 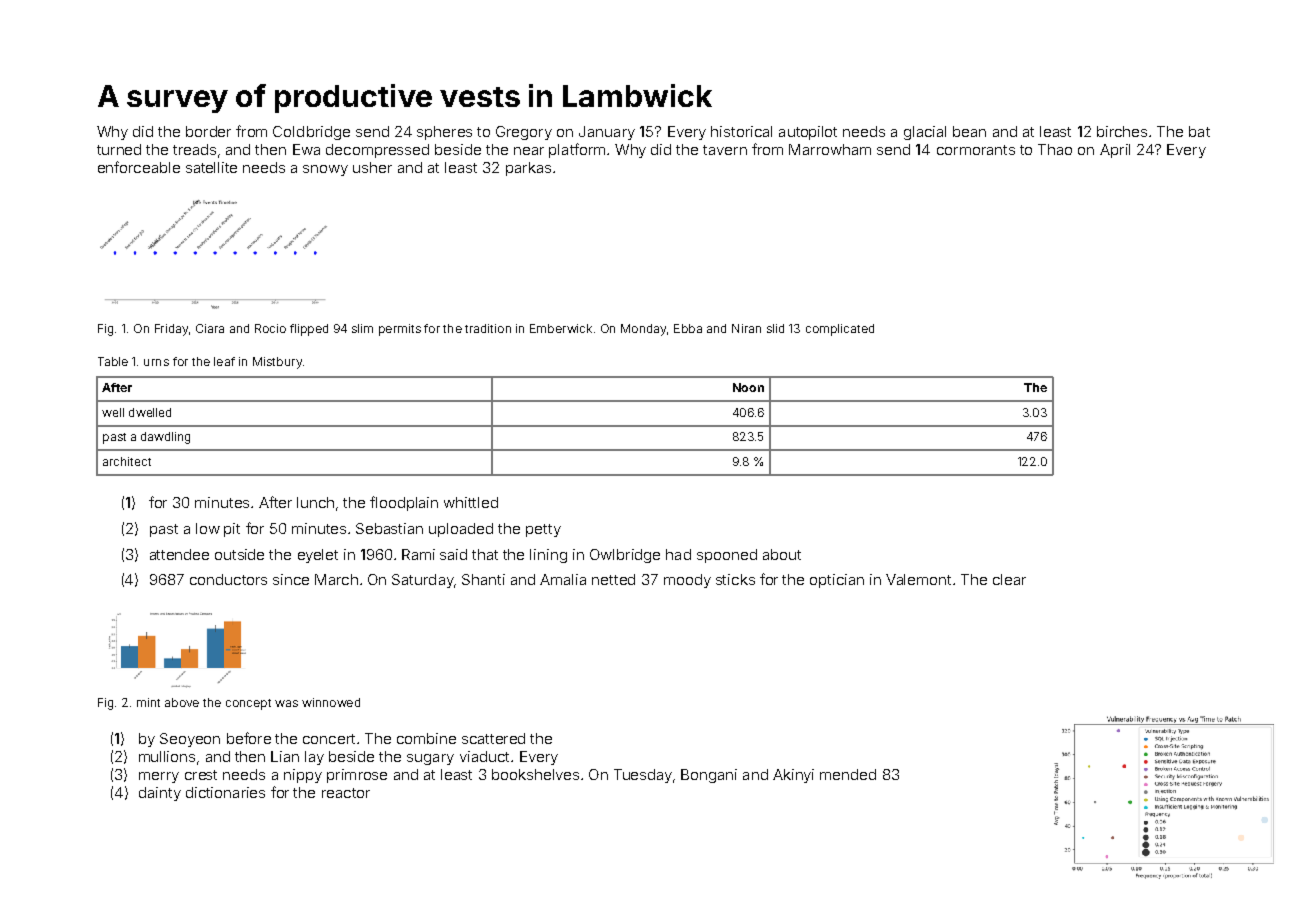 I want to click on urns, so click(x=156, y=362).
